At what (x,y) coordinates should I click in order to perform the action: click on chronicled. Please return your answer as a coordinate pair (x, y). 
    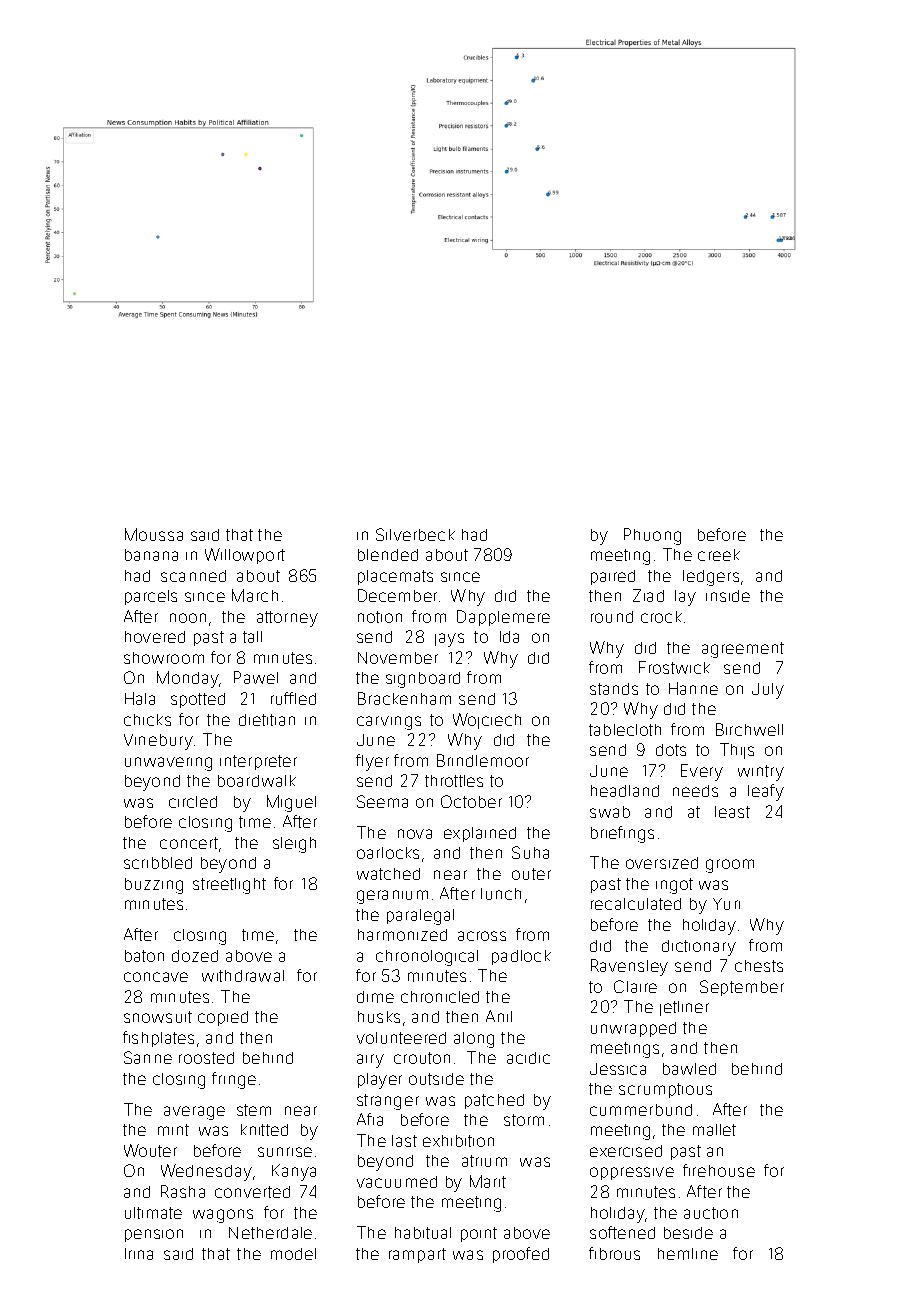
    Looking at the image, I should click on (440, 997).
